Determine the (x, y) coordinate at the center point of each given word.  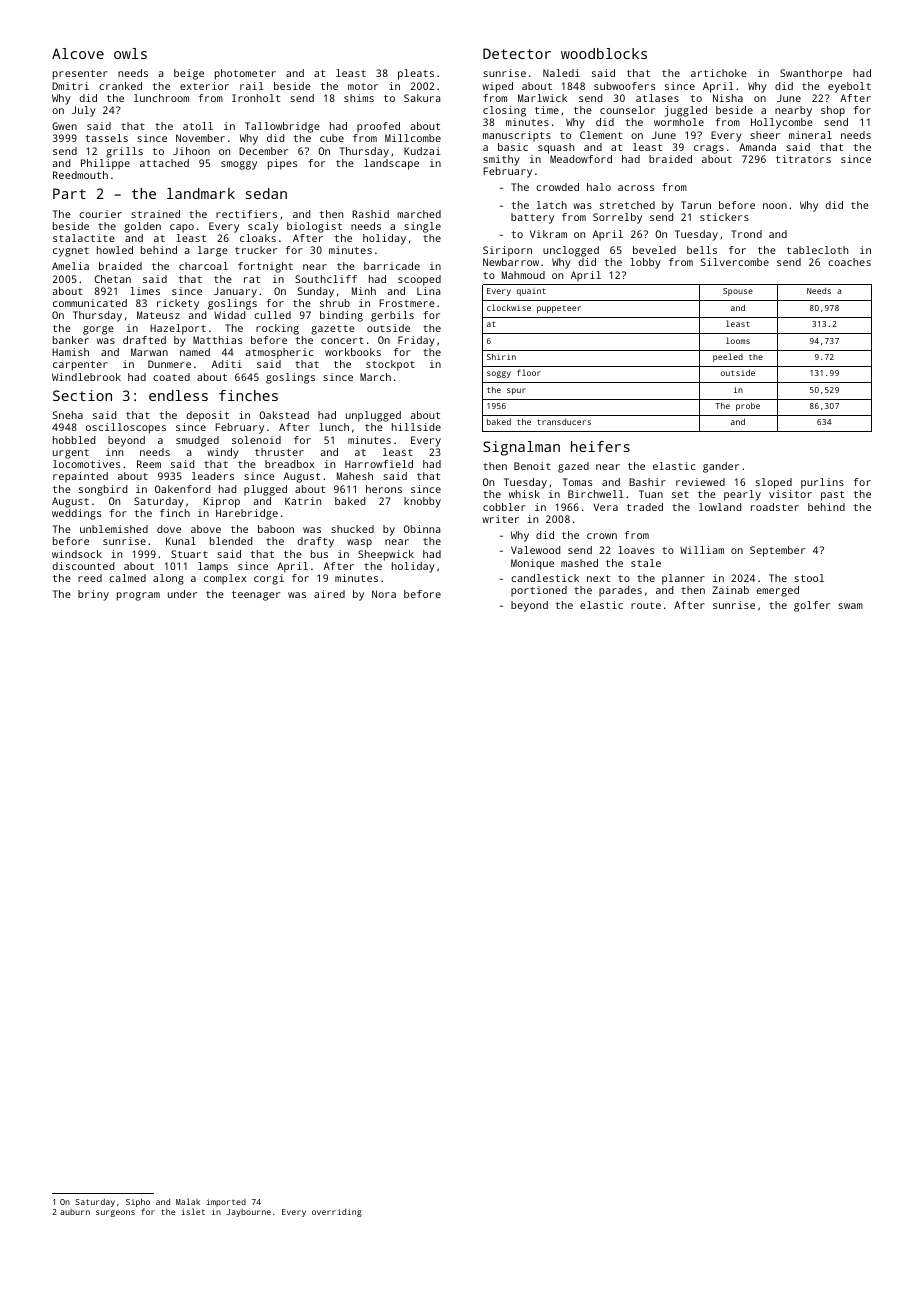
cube (332, 138)
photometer (245, 74)
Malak (188, 1201)
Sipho (138, 1202)
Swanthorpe (811, 74)
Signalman (521, 448)
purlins (822, 483)
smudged (197, 441)
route (646, 605)
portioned (539, 591)
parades (620, 591)
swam (850, 606)
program (138, 596)
